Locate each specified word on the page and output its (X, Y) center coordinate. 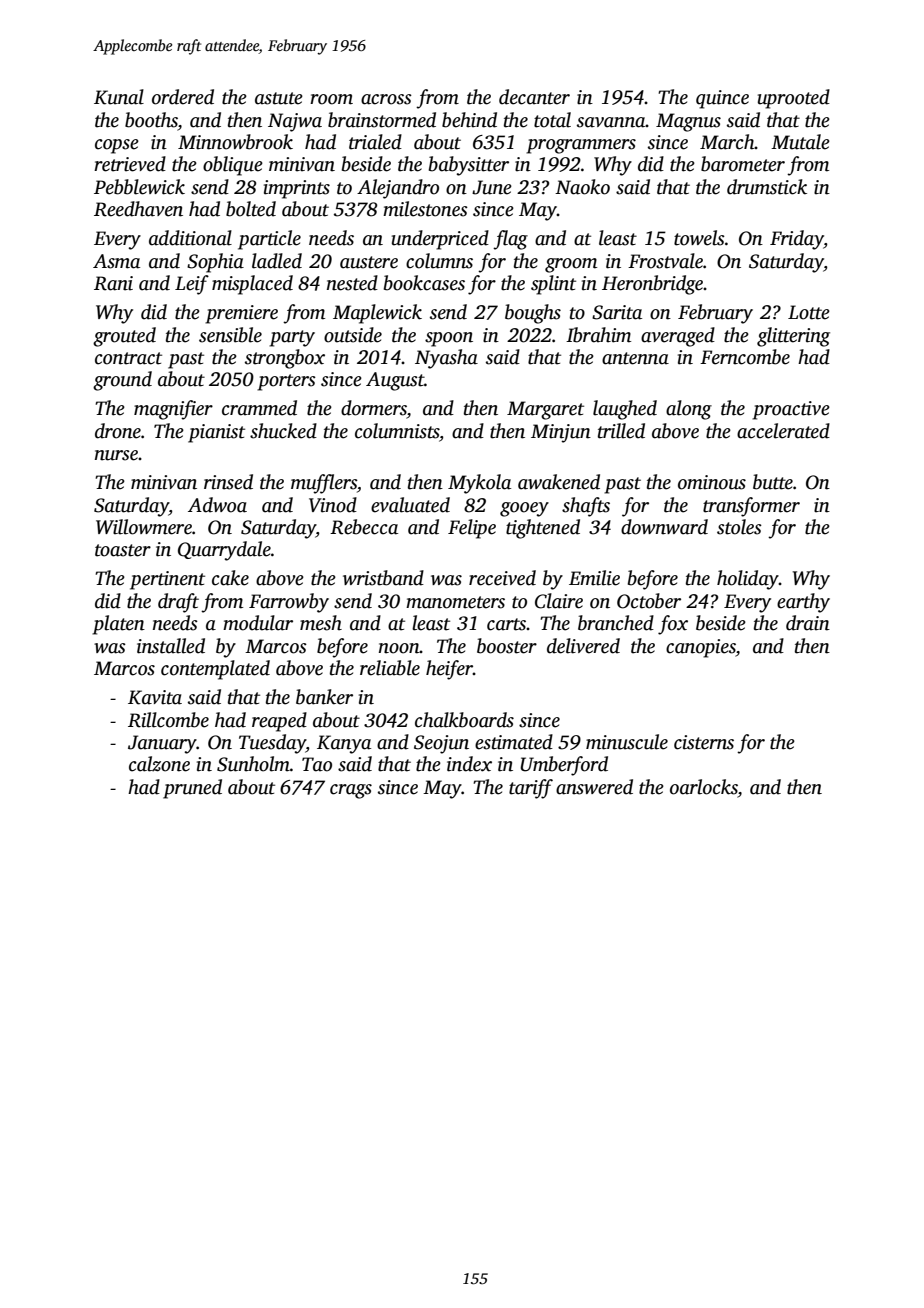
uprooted (794, 99)
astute (279, 98)
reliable (390, 668)
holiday (748, 580)
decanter (534, 97)
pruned (192, 789)
